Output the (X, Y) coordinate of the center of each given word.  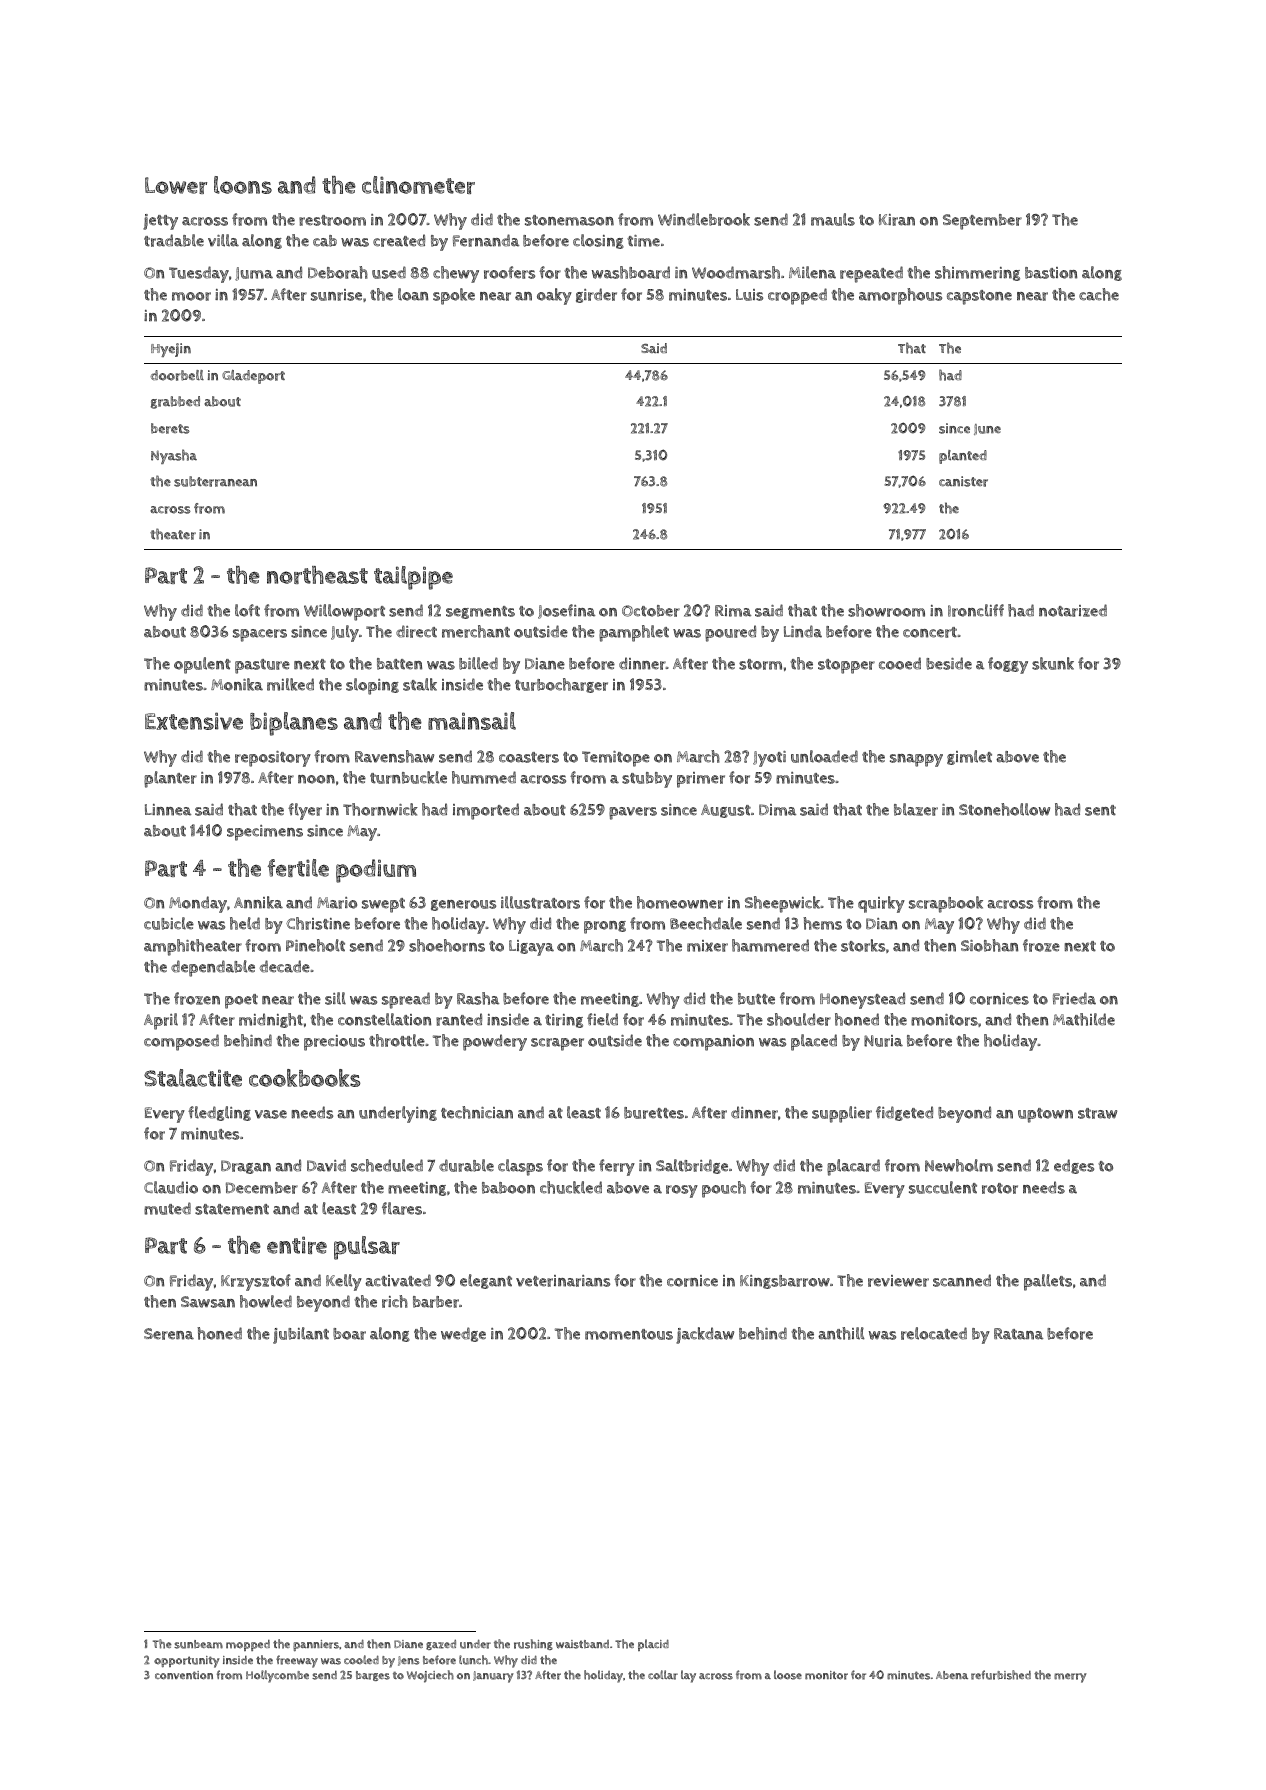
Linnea (168, 810)
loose (788, 1675)
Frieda (1074, 998)
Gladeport (253, 377)
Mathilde (1084, 1019)
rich (395, 1301)
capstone (979, 297)
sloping (372, 686)
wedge (463, 1334)
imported (486, 811)
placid (653, 1645)
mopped (248, 1645)
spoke (454, 296)
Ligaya (531, 948)
